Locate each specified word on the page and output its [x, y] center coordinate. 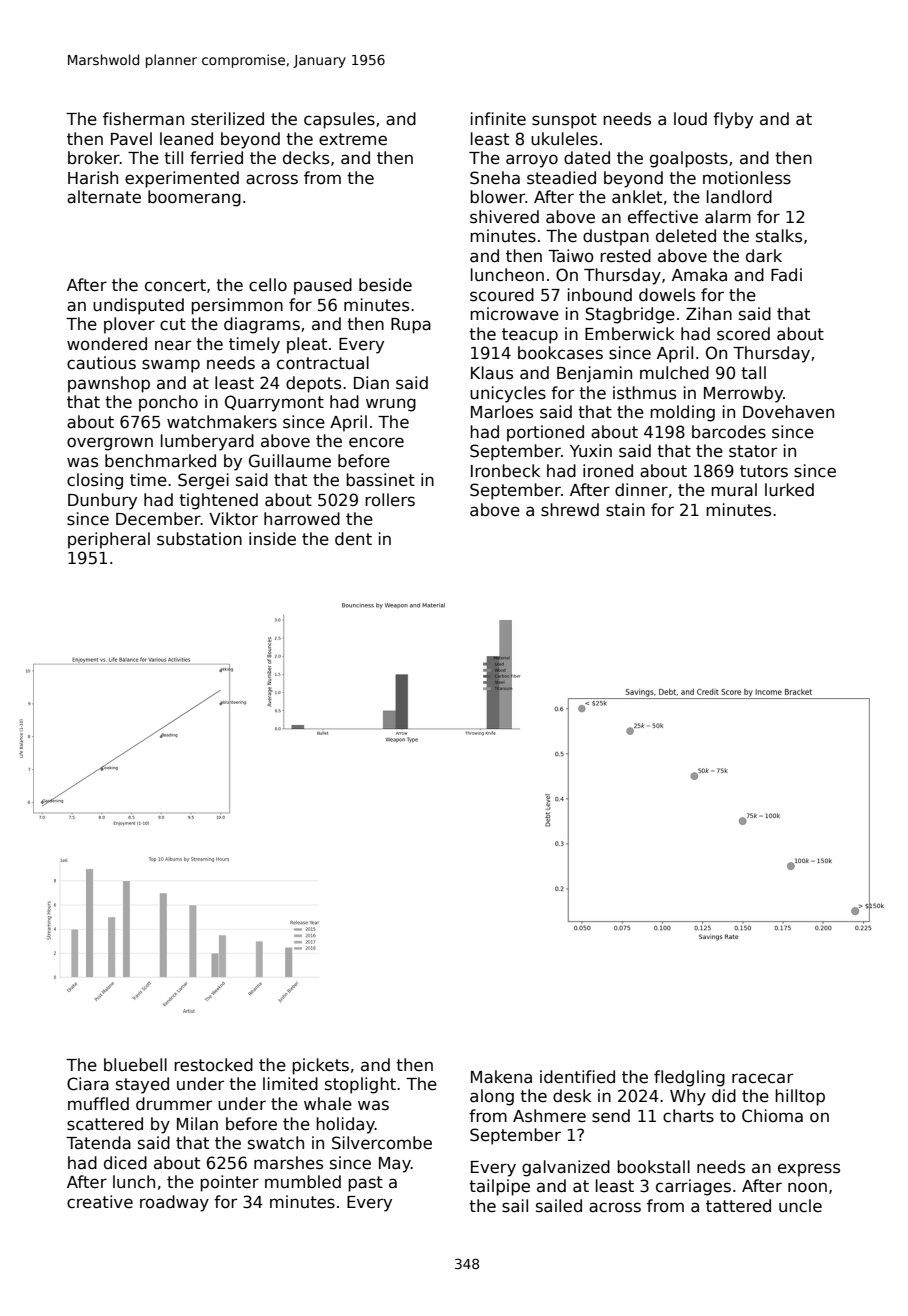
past [365, 1184]
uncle [800, 1206]
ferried [216, 158]
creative [100, 1202]
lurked [789, 490]
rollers [390, 500]
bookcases [560, 353]
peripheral [109, 540]
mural [734, 490]
